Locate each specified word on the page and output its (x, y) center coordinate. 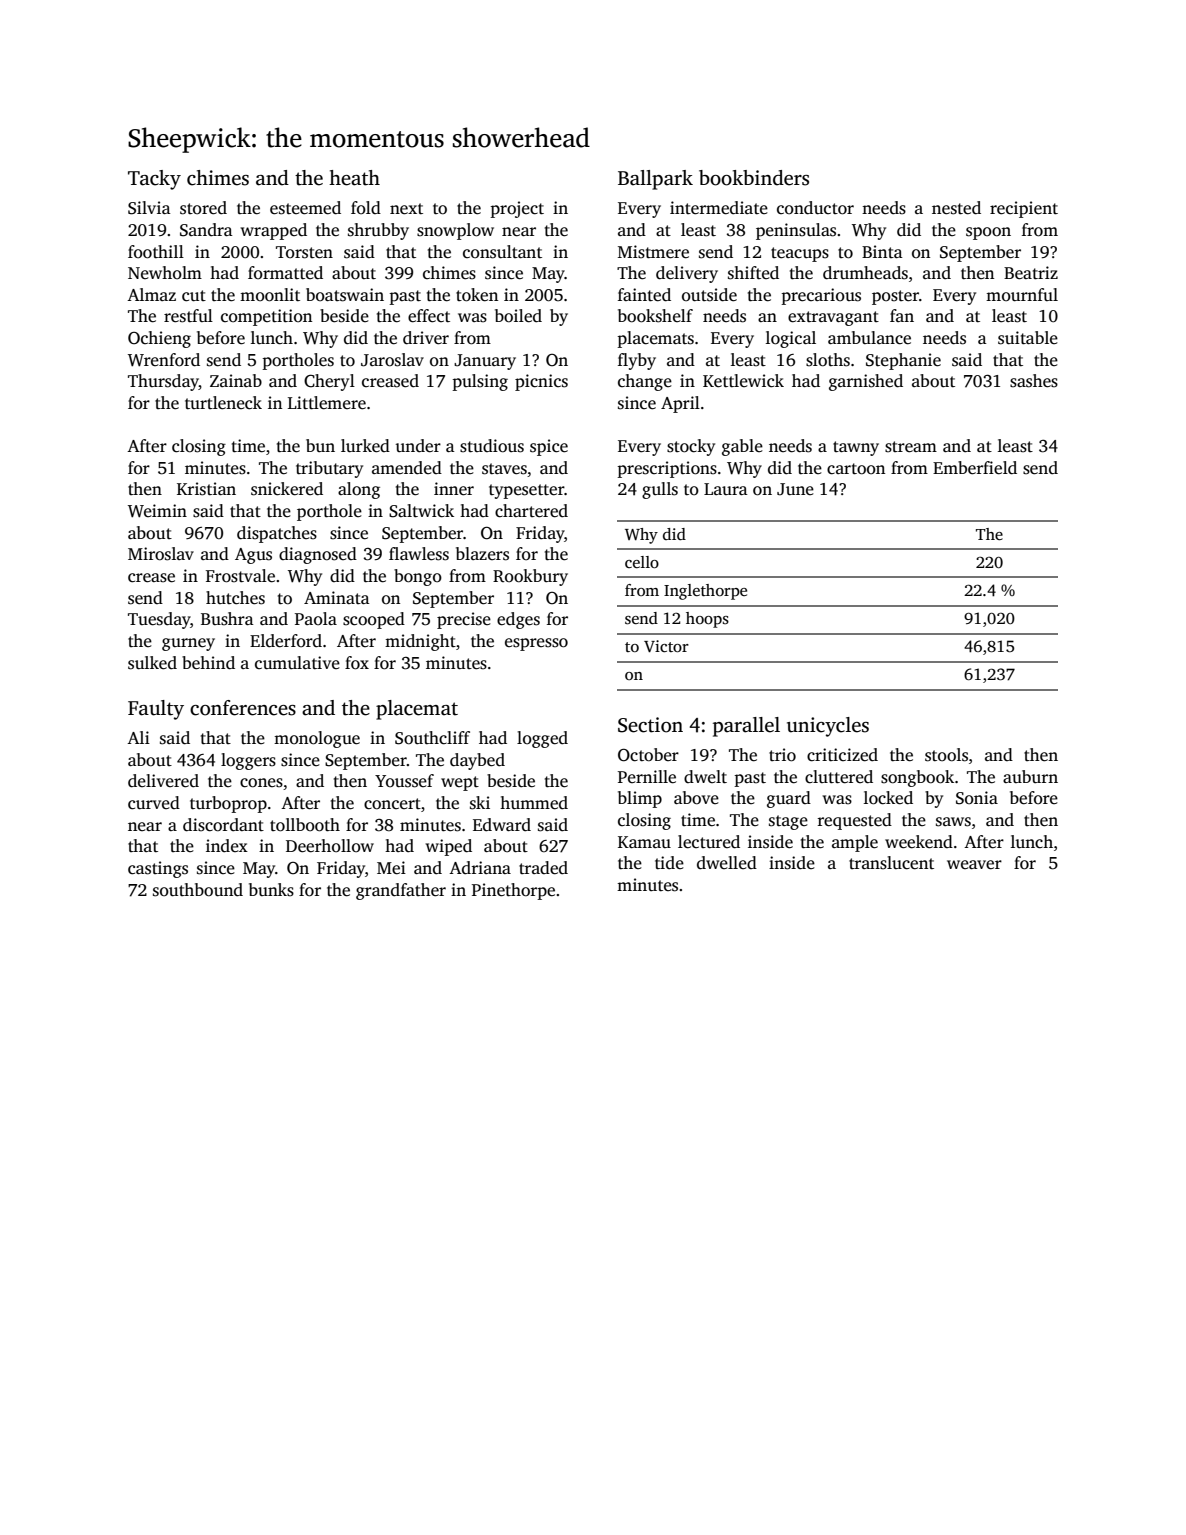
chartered (531, 511)
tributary (329, 469)
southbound (198, 890)
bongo (418, 577)
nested (956, 208)
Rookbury (530, 577)
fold (366, 208)
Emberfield (975, 468)
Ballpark (655, 180)
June (795, 489)
